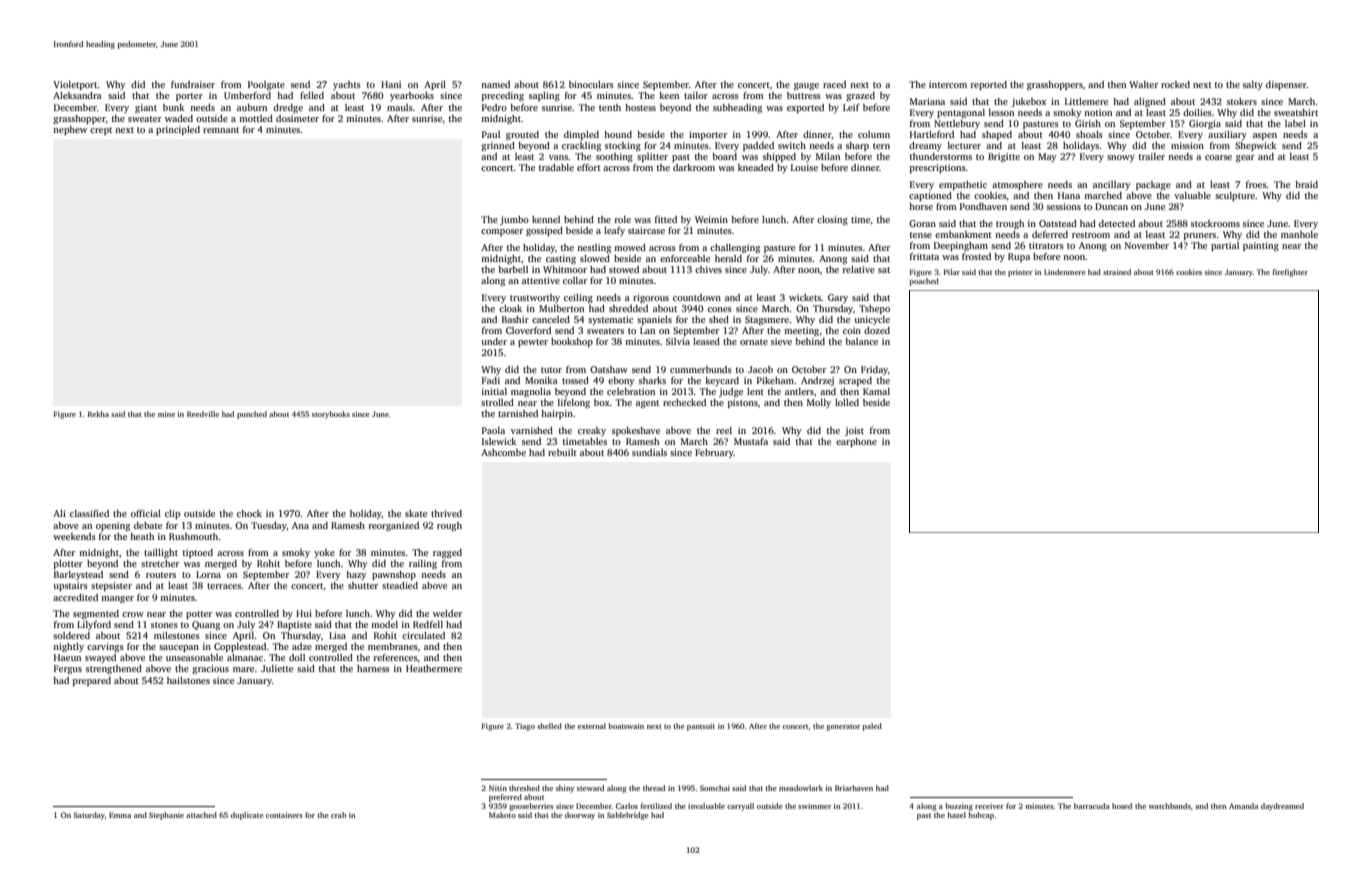  I want to click on Rekha, so click(98, 414).
